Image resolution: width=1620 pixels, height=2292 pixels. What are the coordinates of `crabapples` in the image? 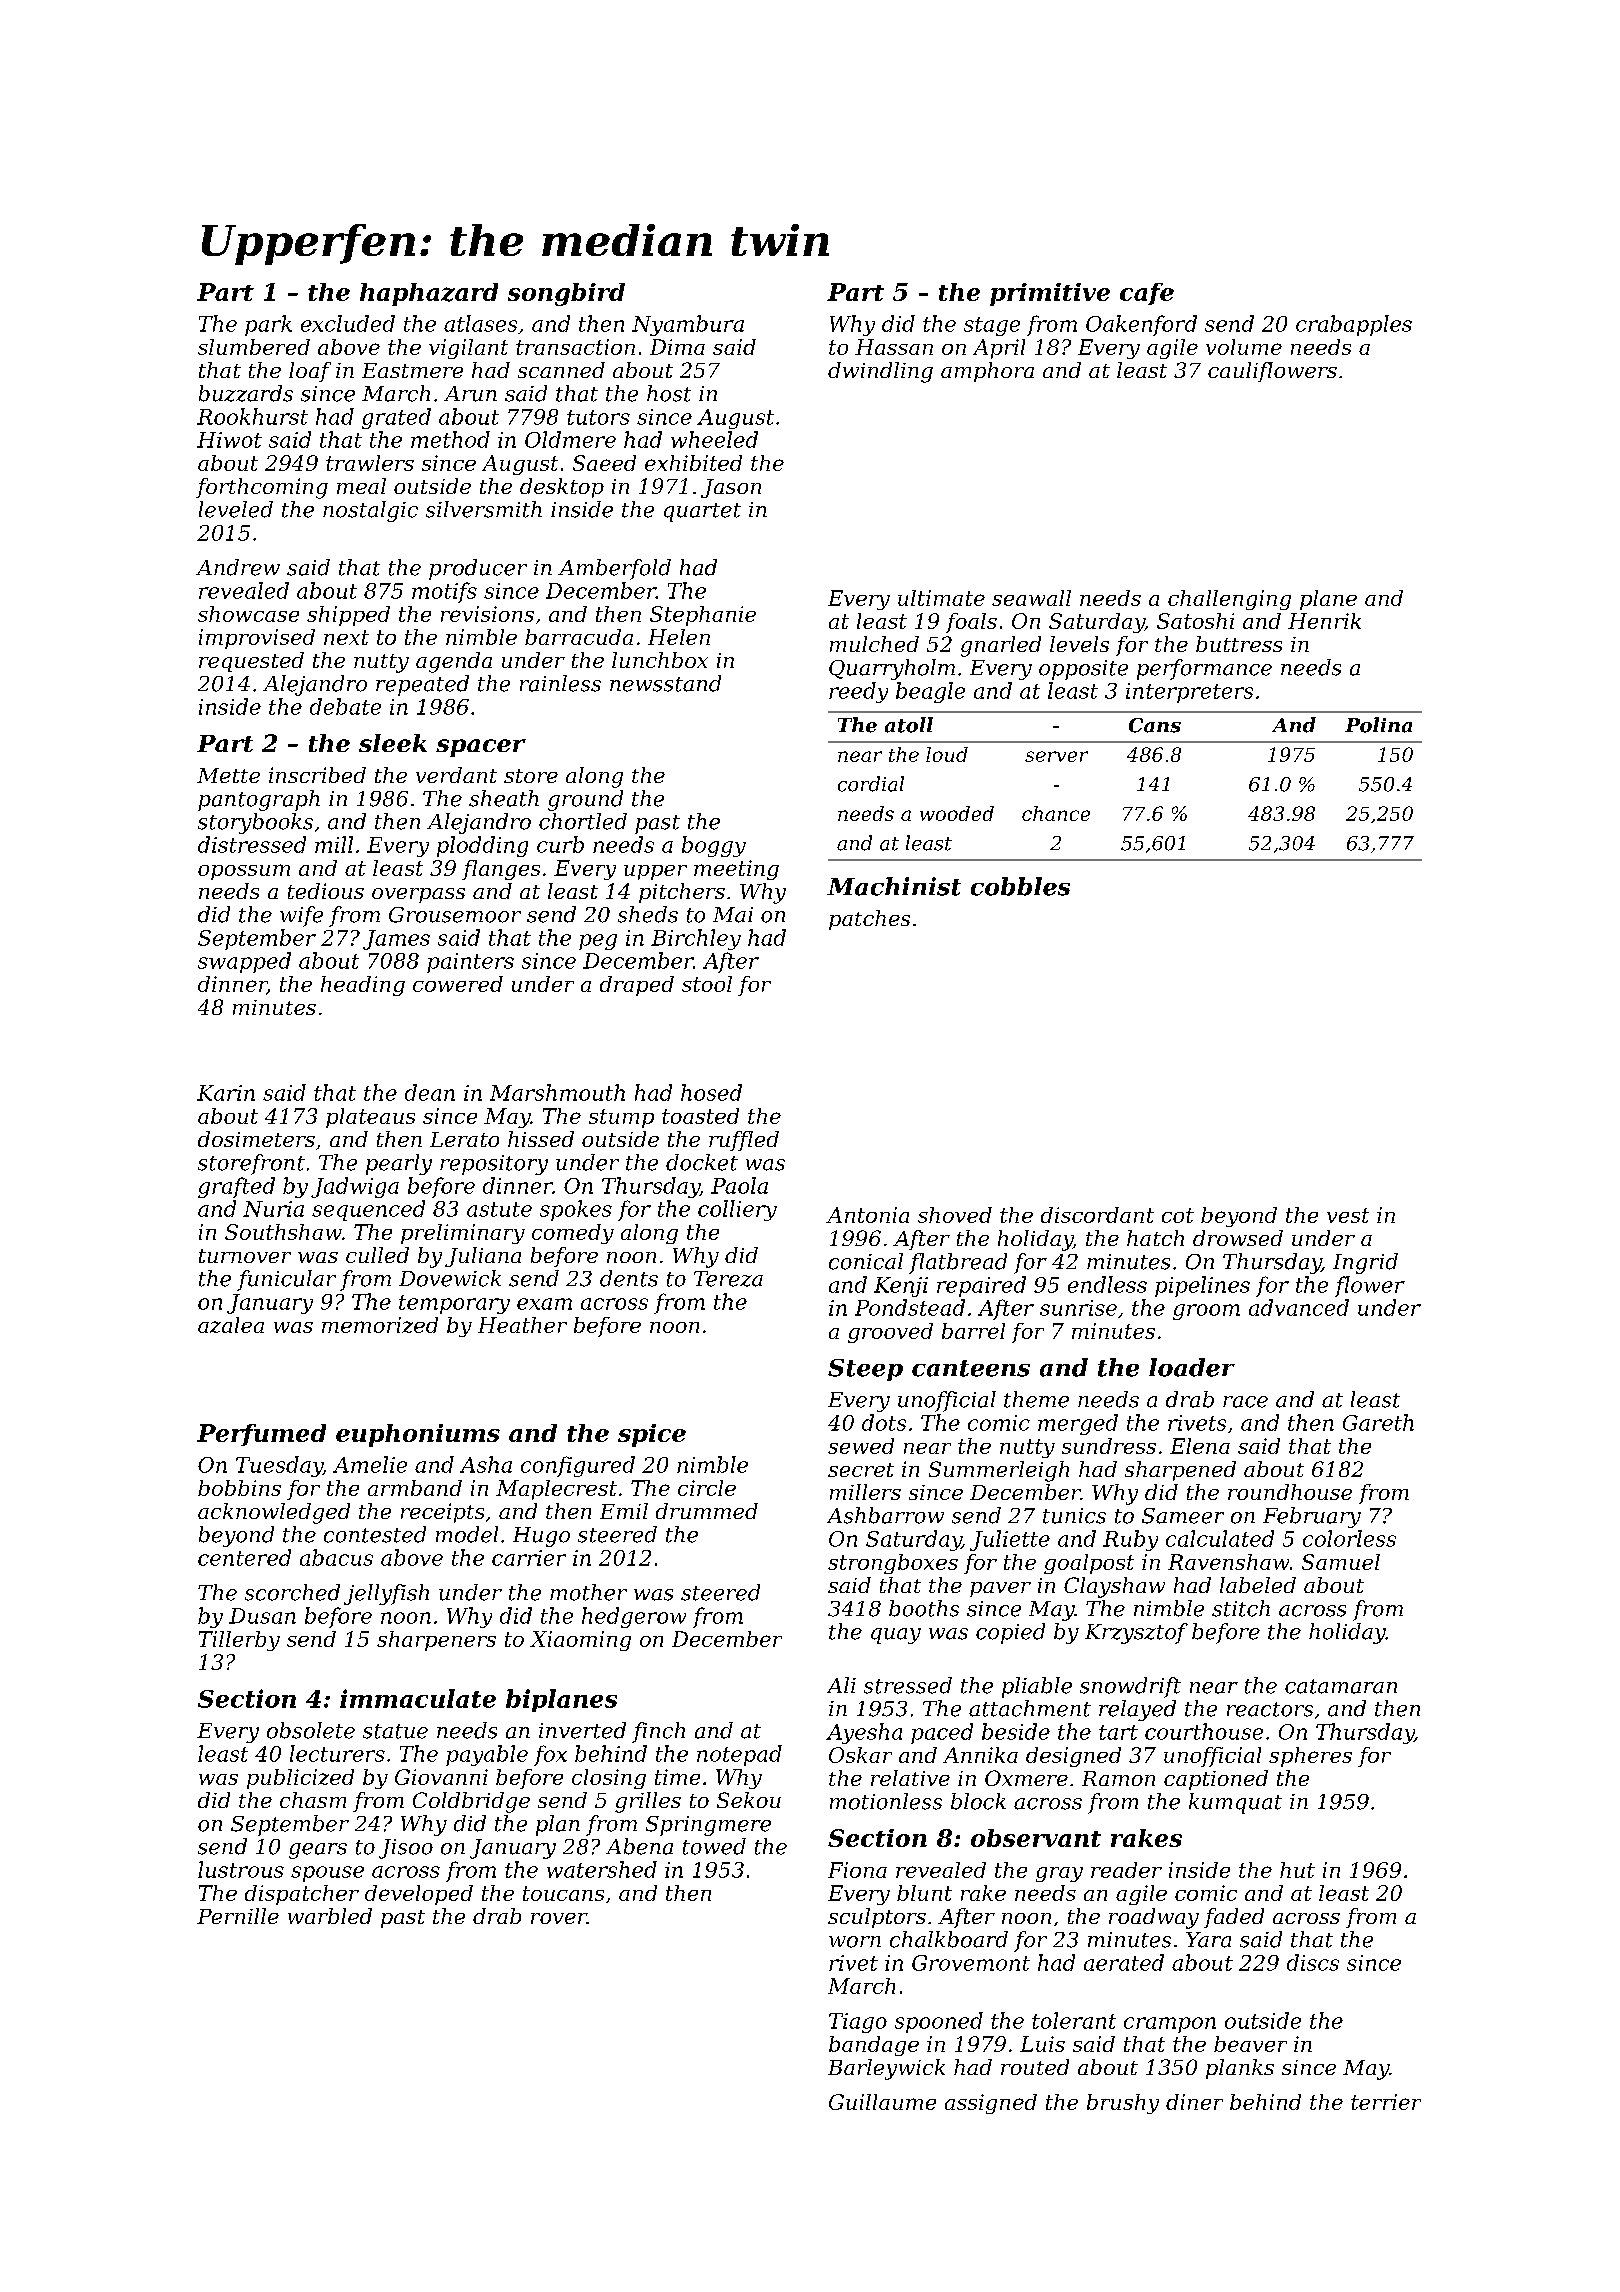 It's located at (1354, 325).
